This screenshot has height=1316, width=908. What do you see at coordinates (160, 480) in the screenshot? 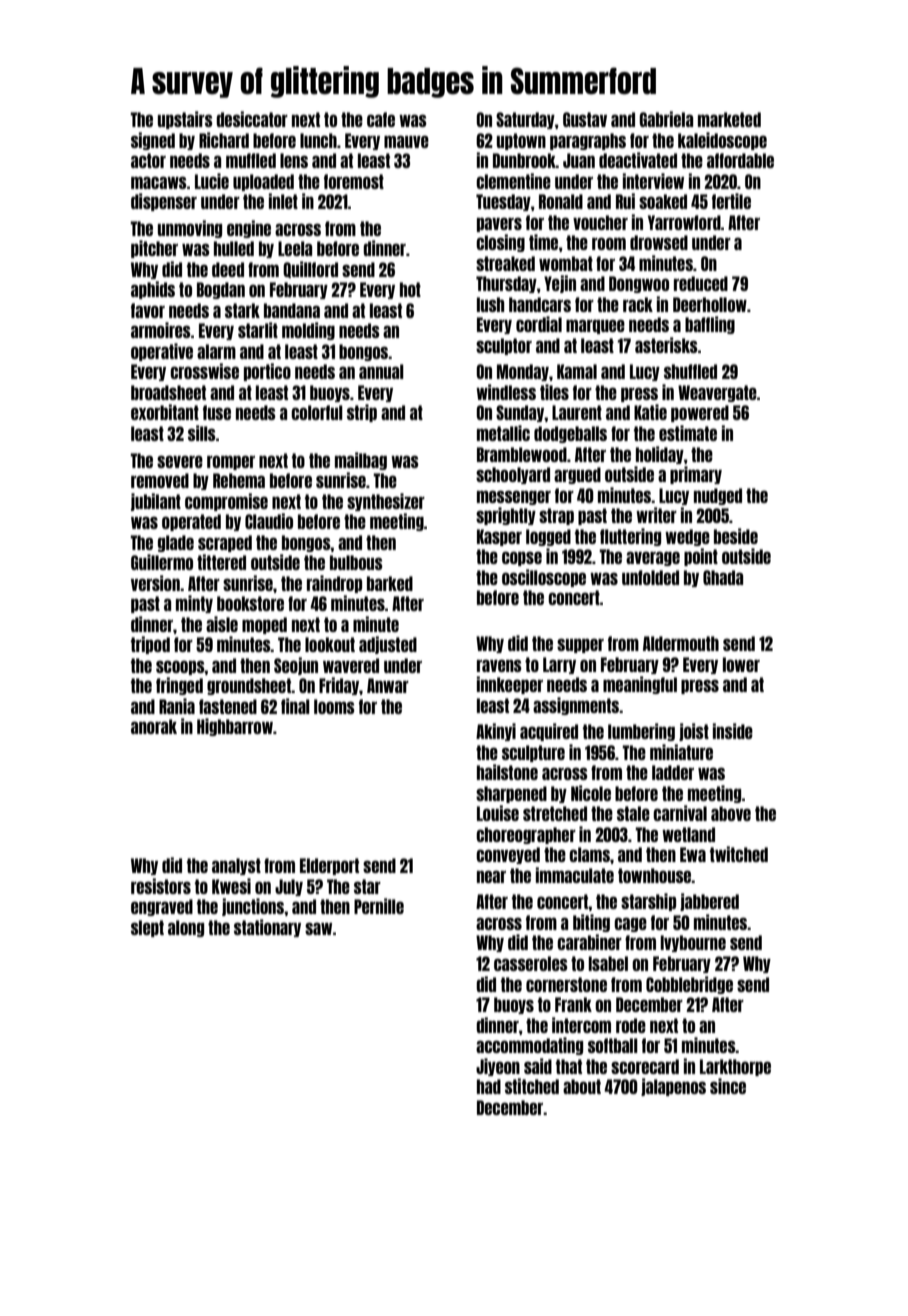
I see `removed` at bounding box center [160, 480].
